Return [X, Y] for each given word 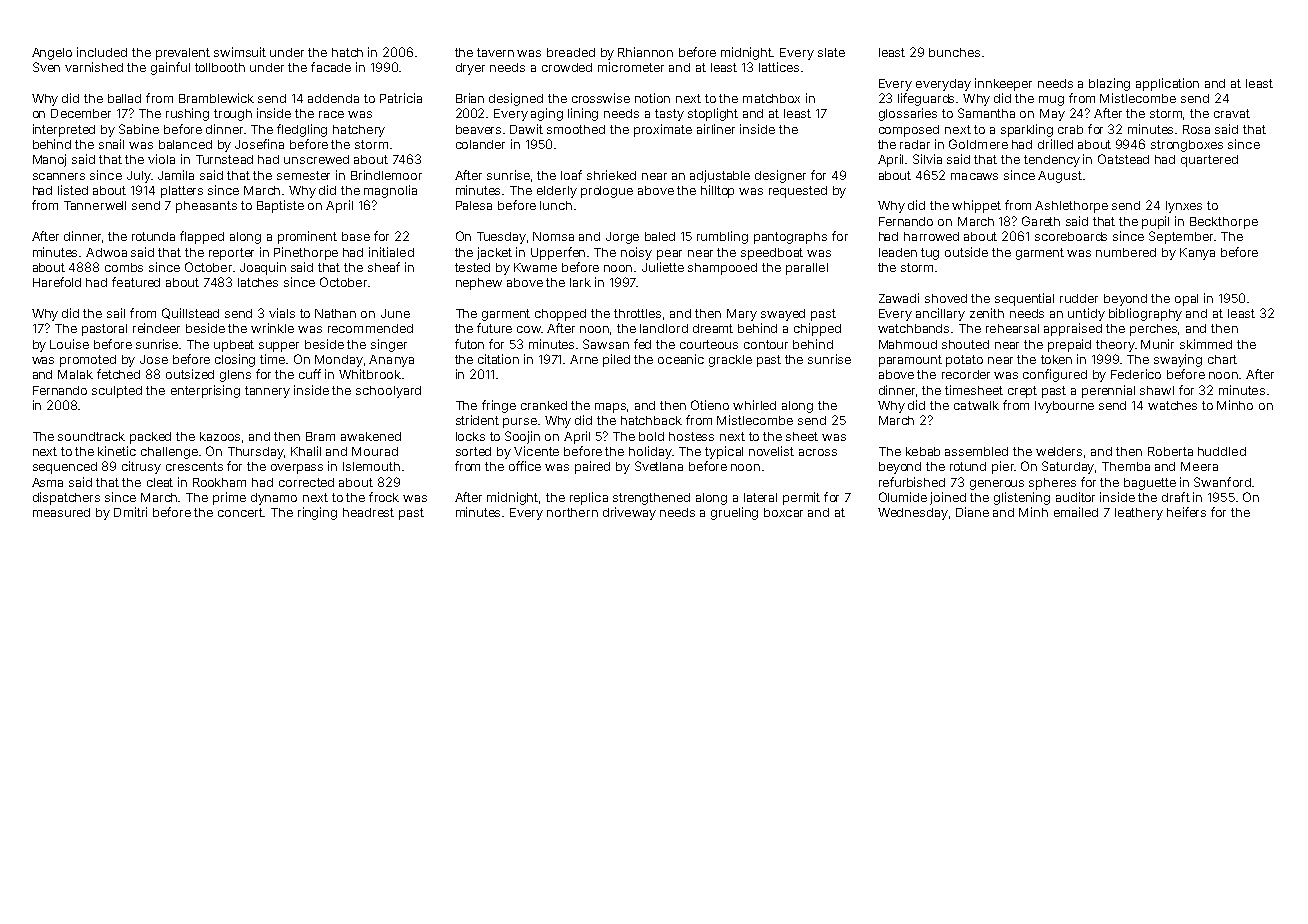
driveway [629, 513]
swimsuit [240, 52]
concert [240, 512]
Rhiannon [645, 52]
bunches [954, 52]
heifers [1186, 512]
